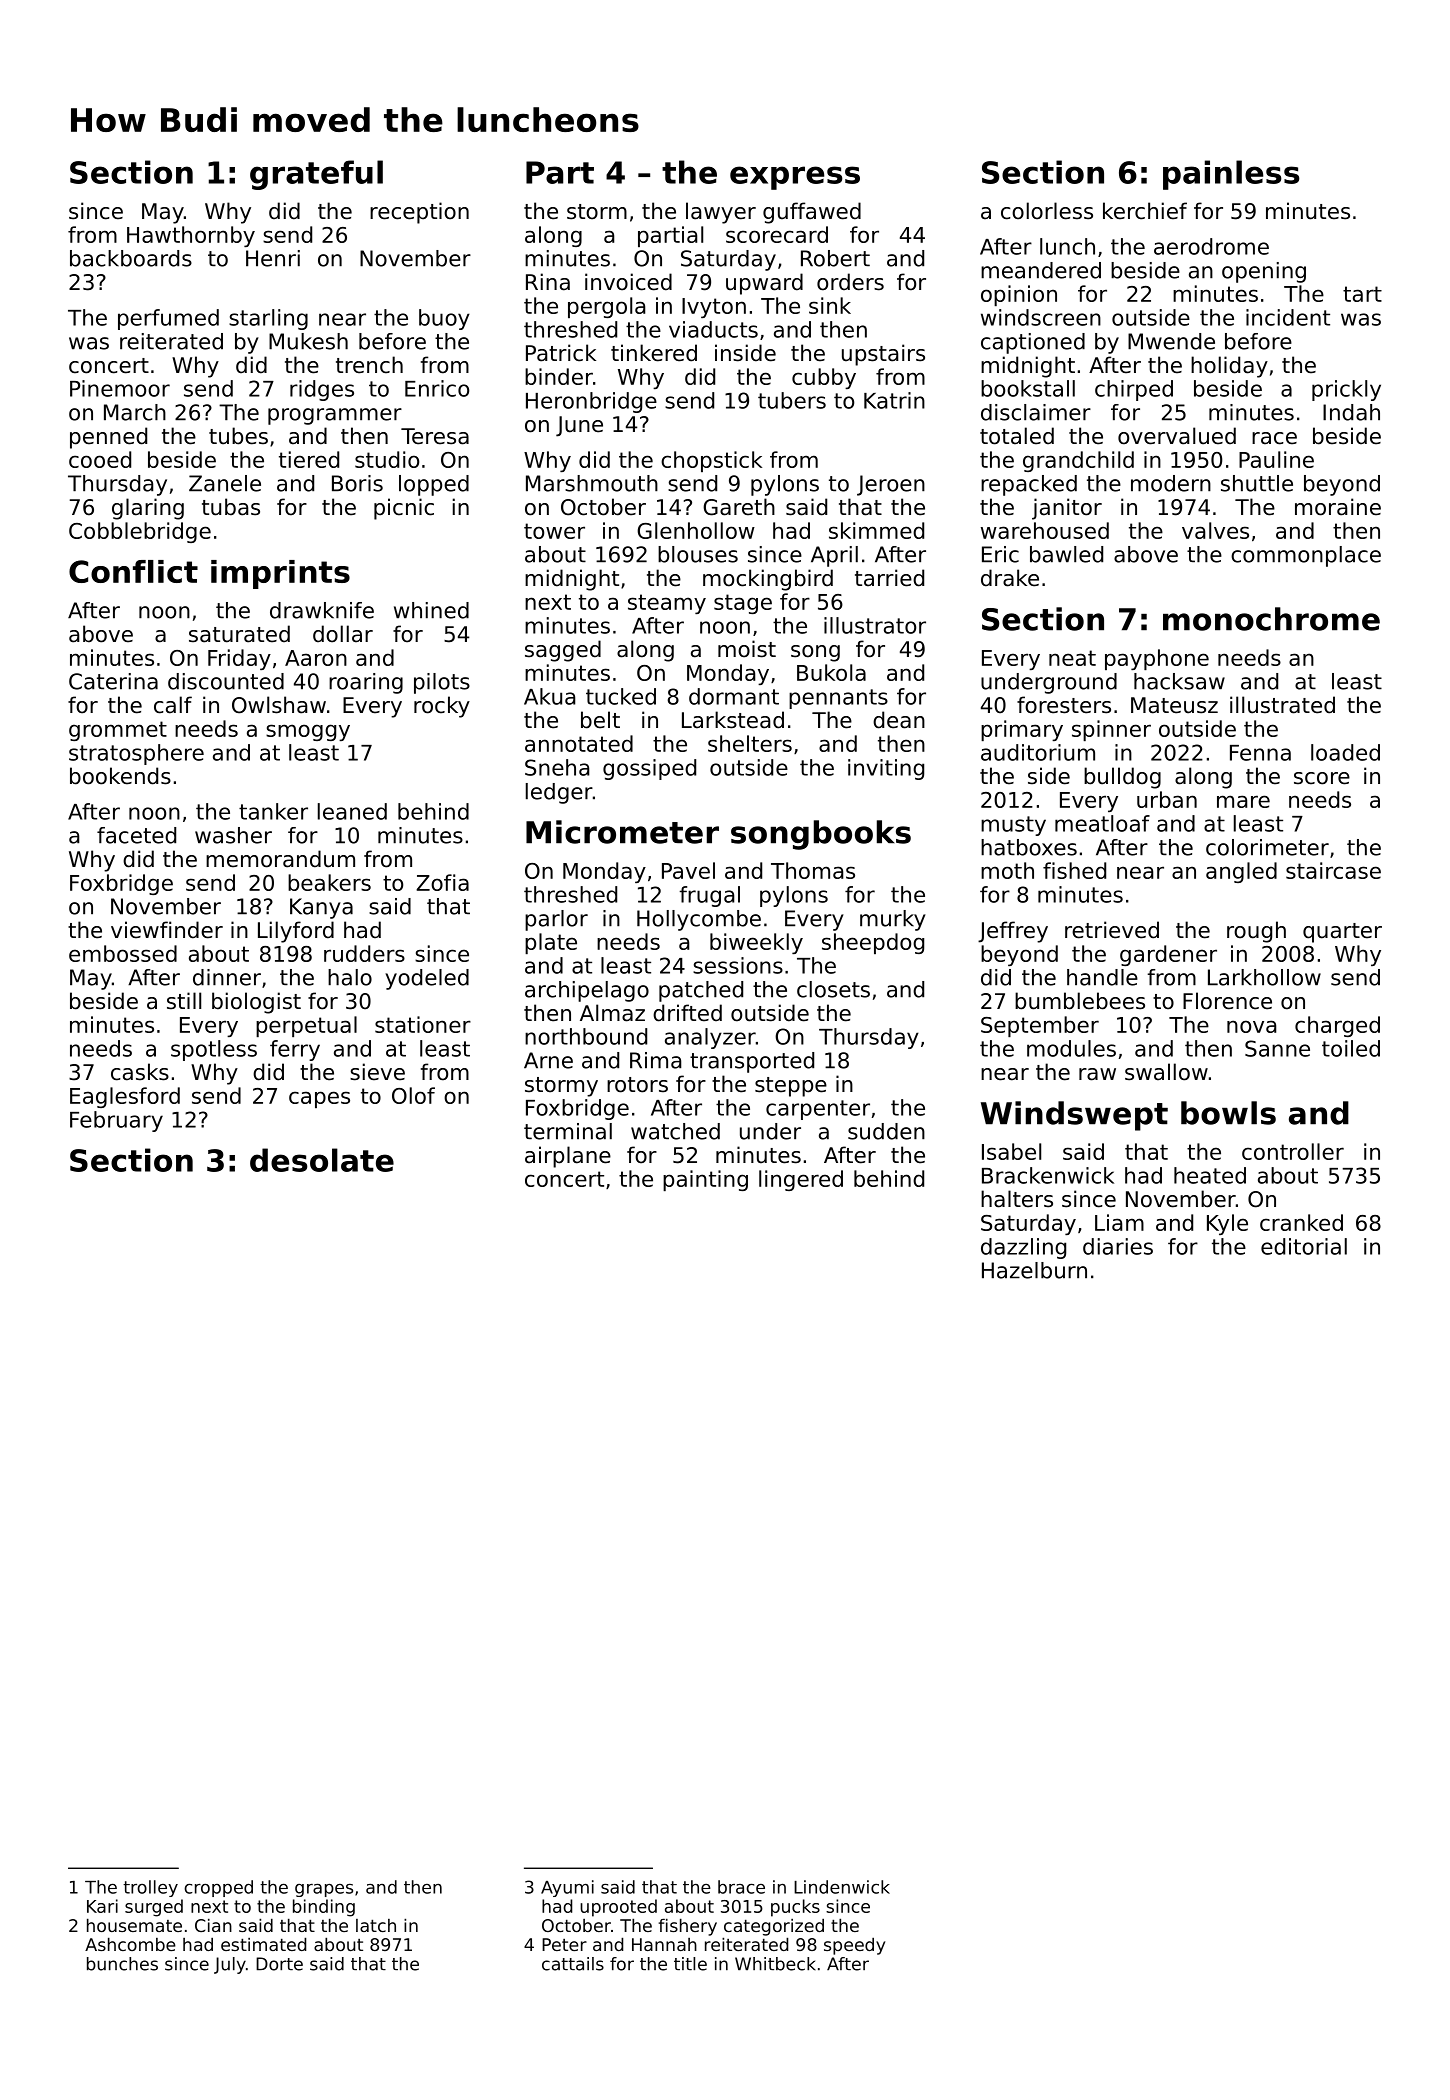  I want to click on Lindenwick, so click(842, 1887).
